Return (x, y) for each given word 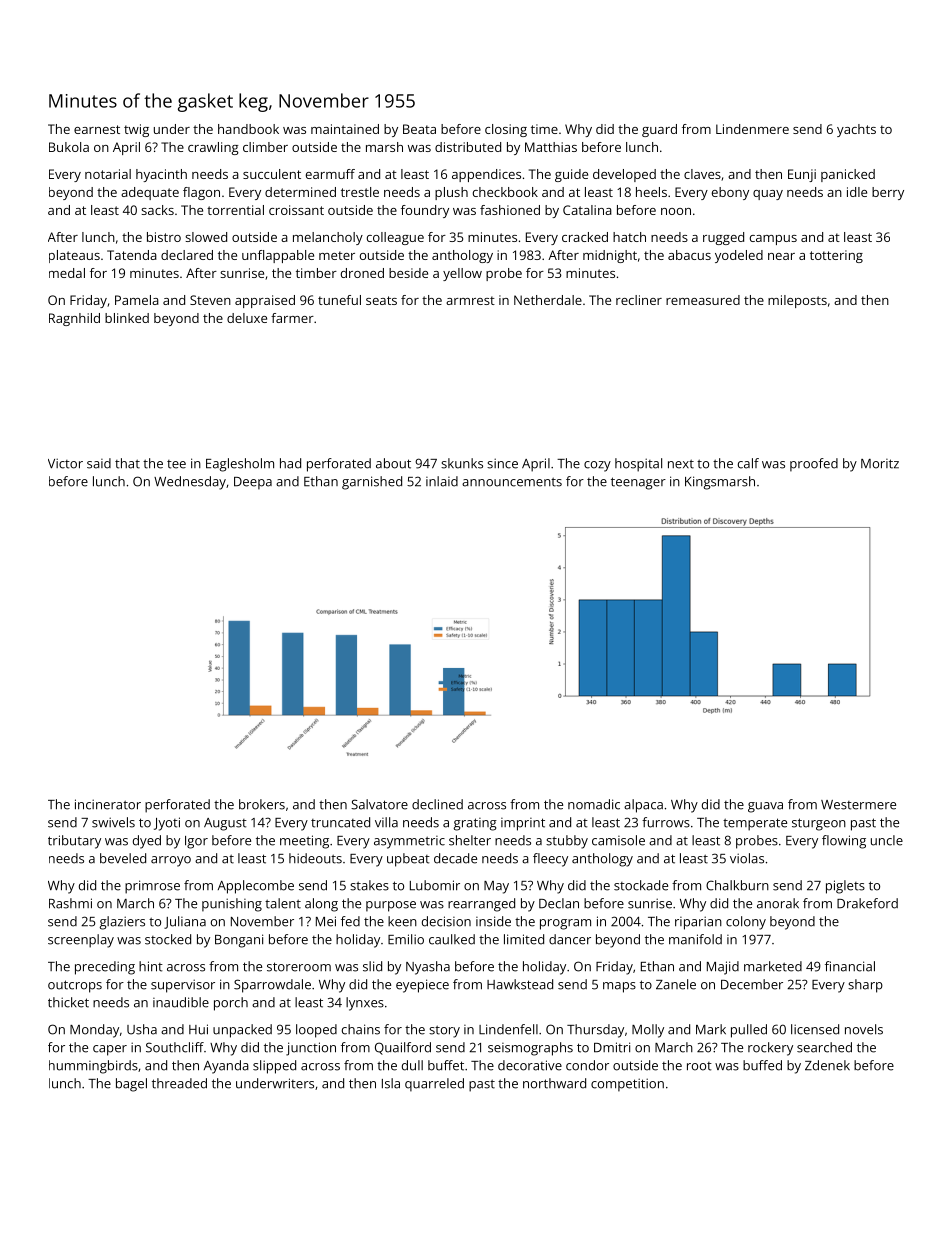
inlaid (442, 481)
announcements (512, 482)
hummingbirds (93, 1067)
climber (265, 147)
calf (748, 463)
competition (627, 1085)
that (127, 463)
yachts (856, 130)
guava (765, 807)
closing (506, 130)
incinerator (108, 804)
